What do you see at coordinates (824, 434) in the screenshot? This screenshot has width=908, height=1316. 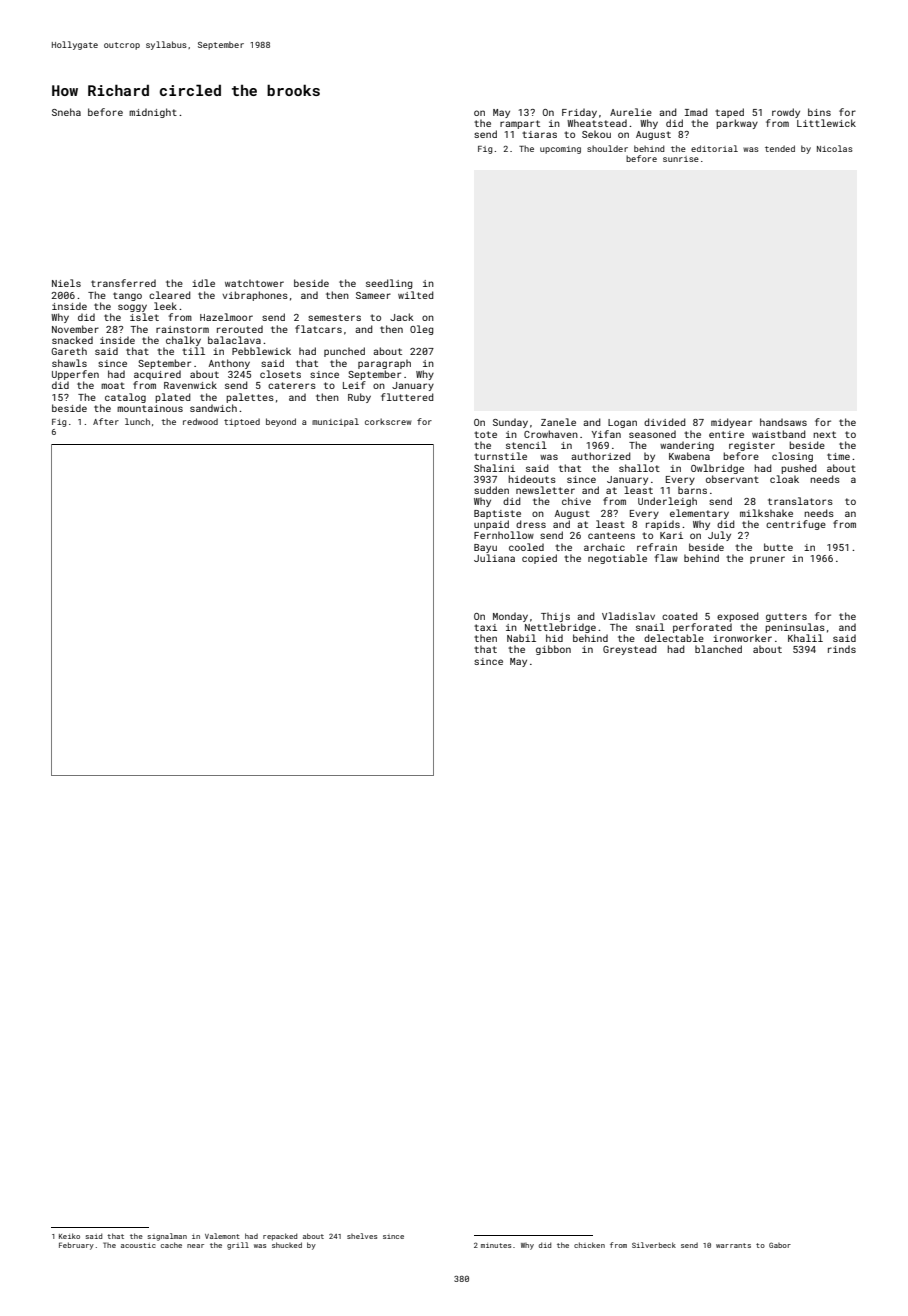 I see `next` at bounding box center [824, 434].
